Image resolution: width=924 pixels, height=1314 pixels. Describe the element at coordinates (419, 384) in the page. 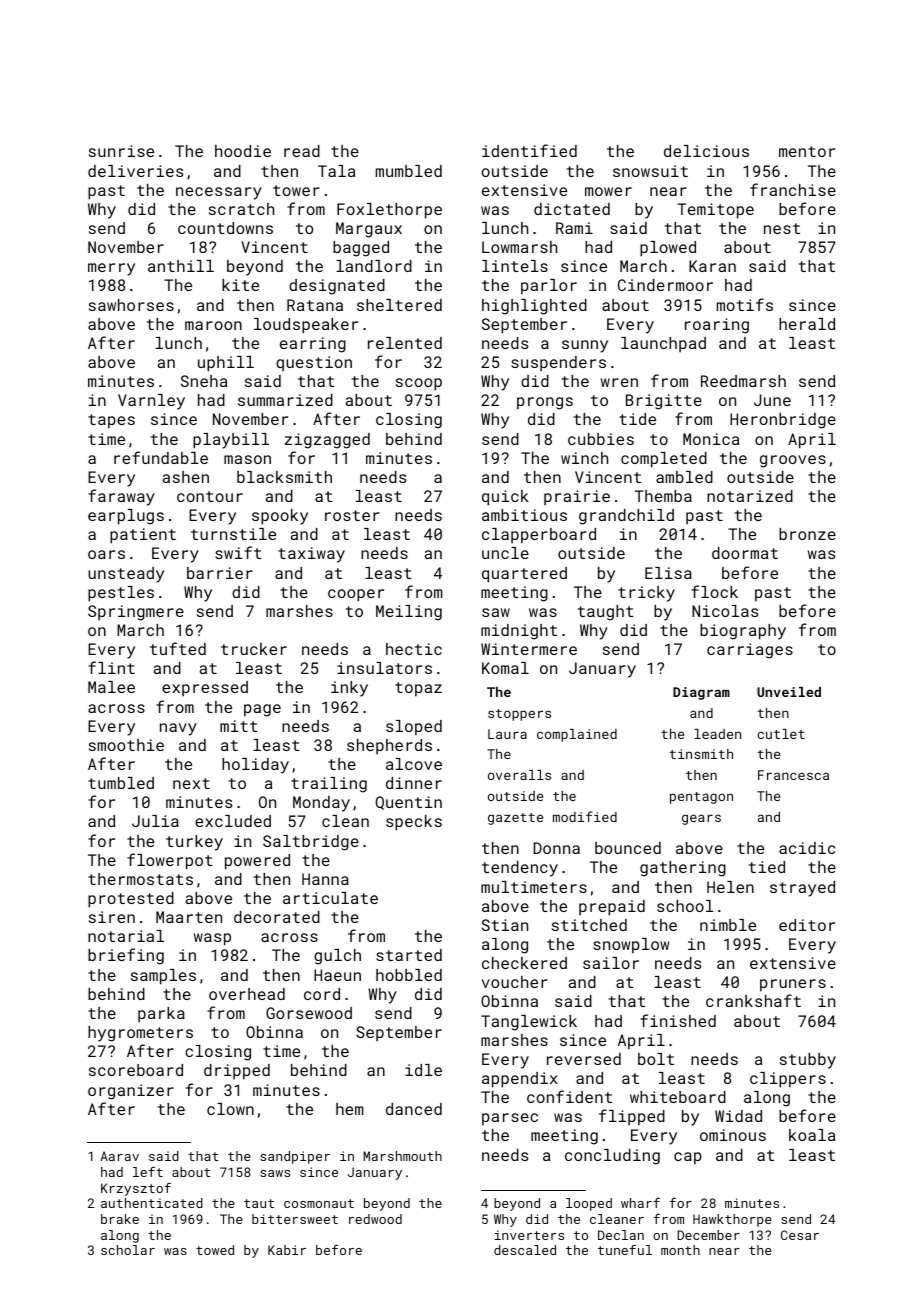

I see `scoop` at that location.
